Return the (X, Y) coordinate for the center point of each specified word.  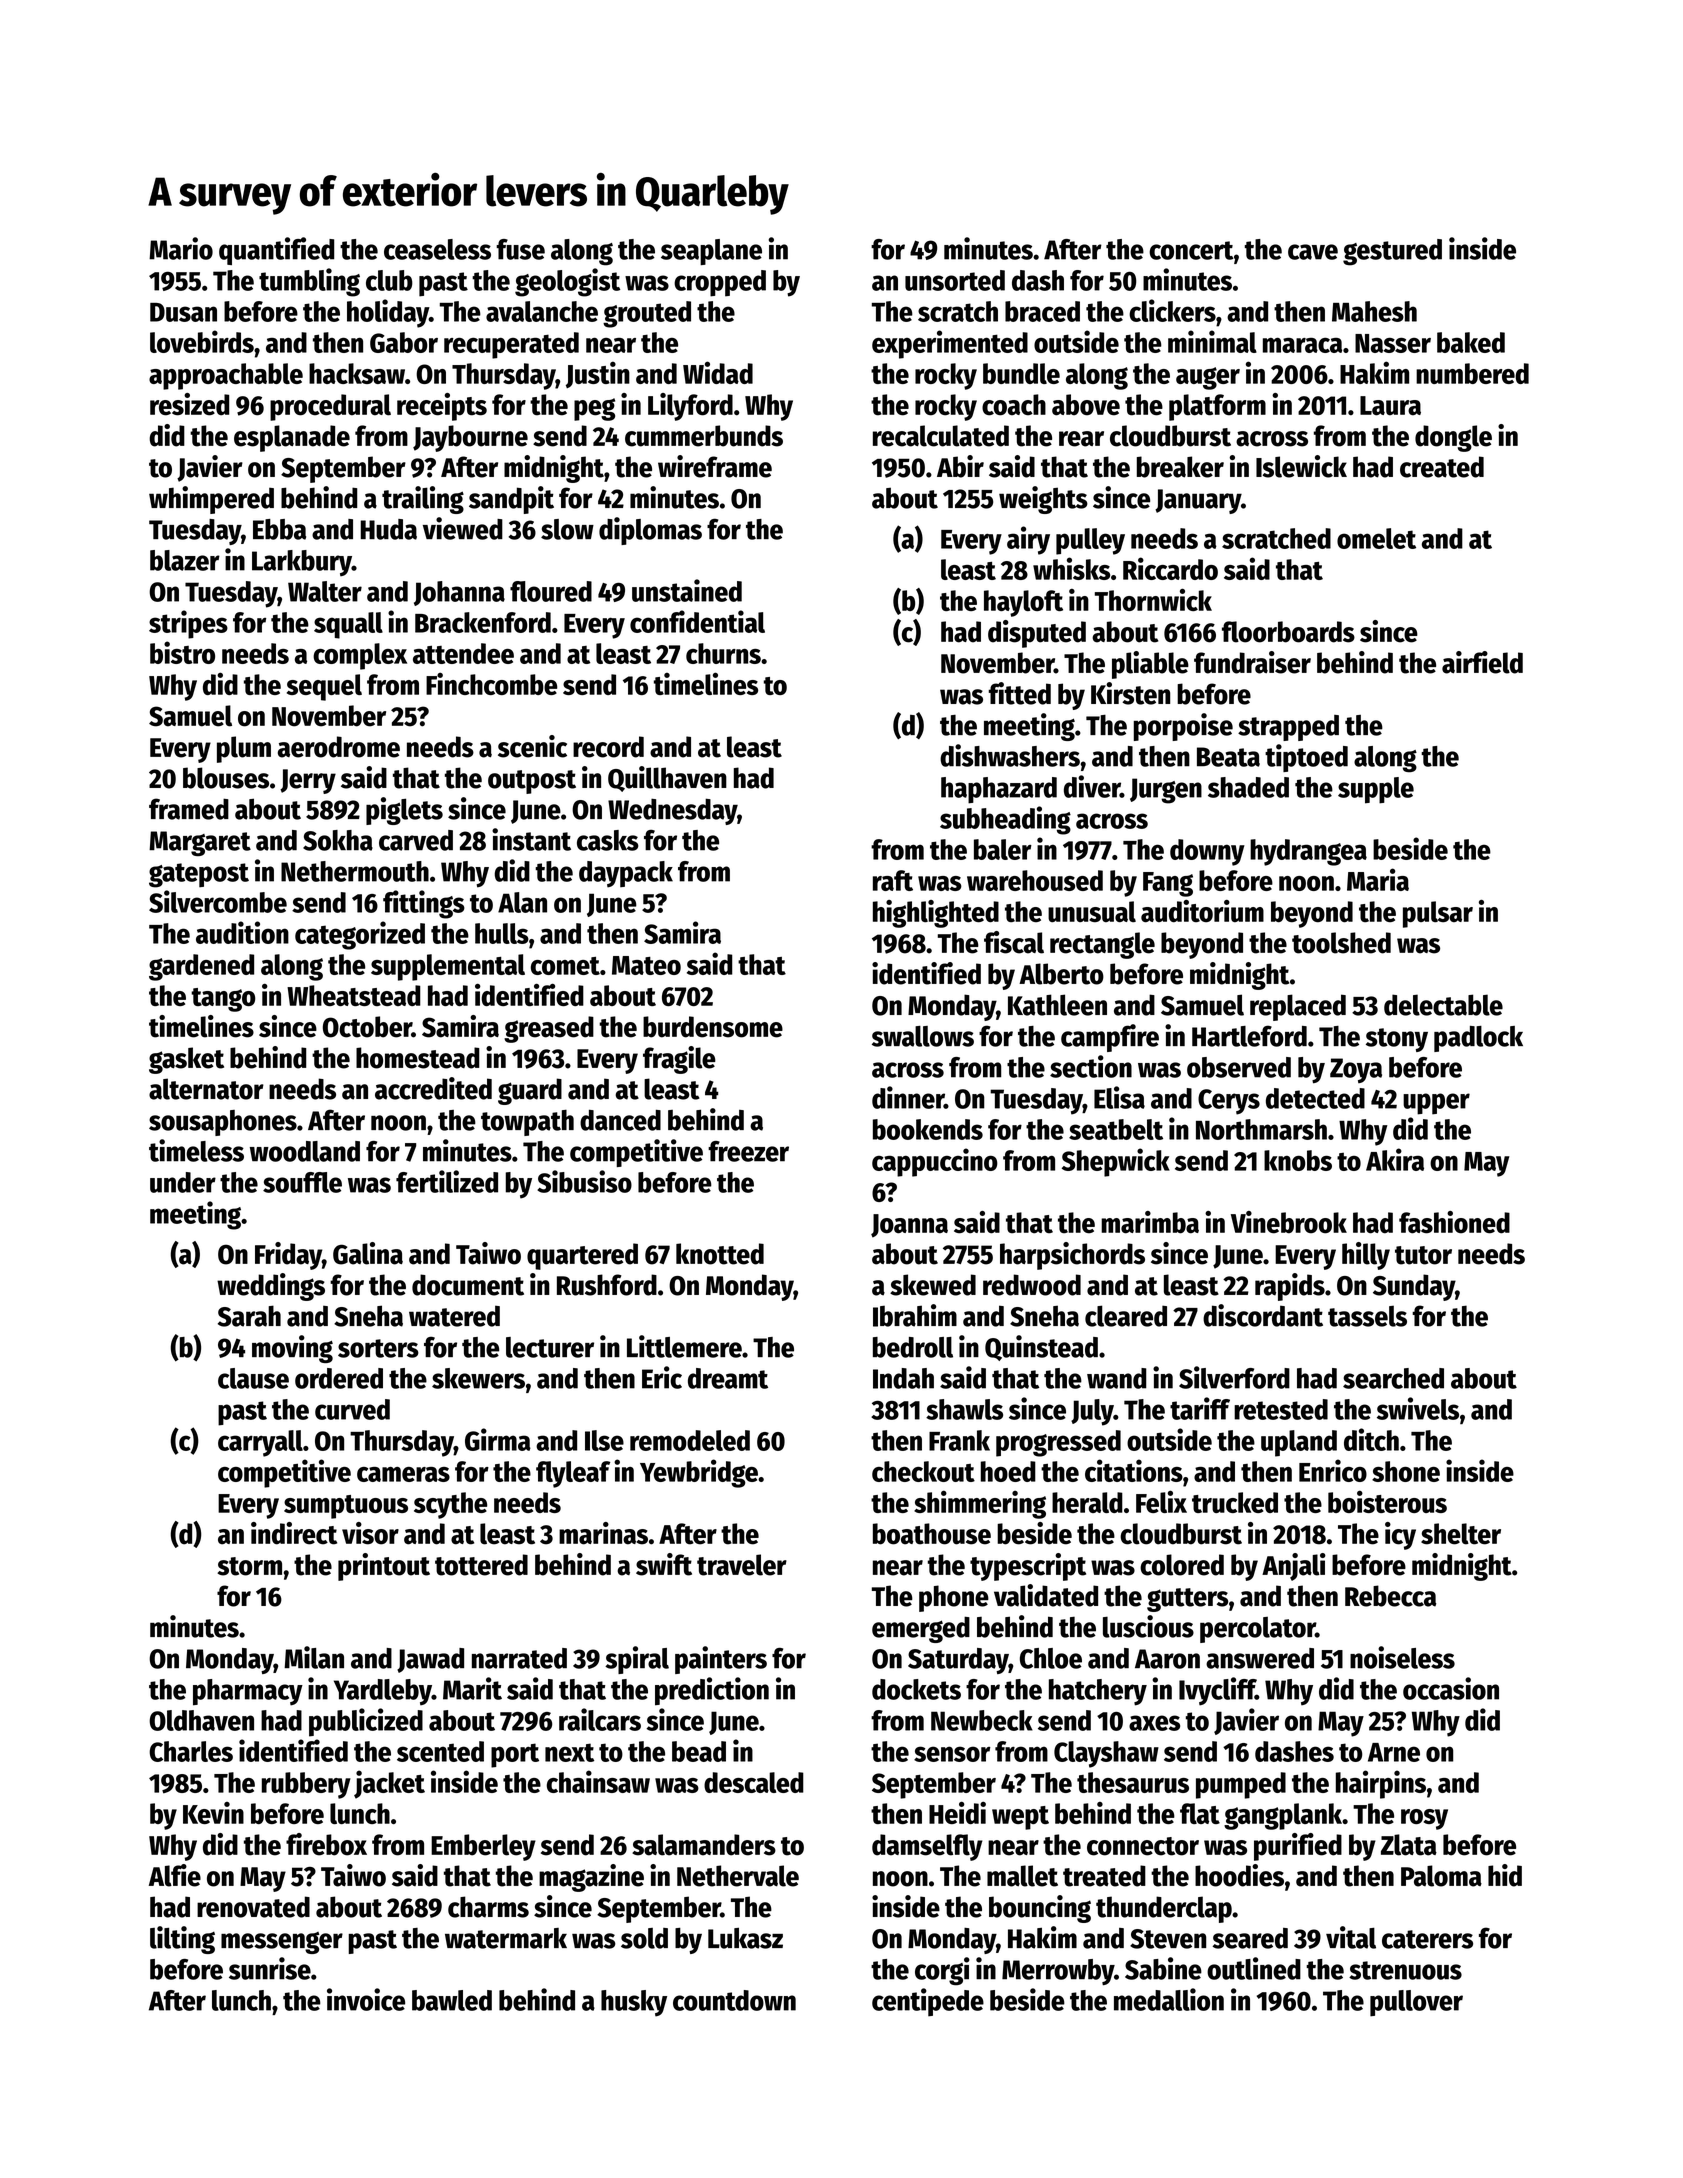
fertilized (447, 1181)
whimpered (211, 500)
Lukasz (745, 1938)
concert (1191, 250)
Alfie (175, 1875)
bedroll (913, 1347)
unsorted (955, 280)
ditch (1371, 1439)
